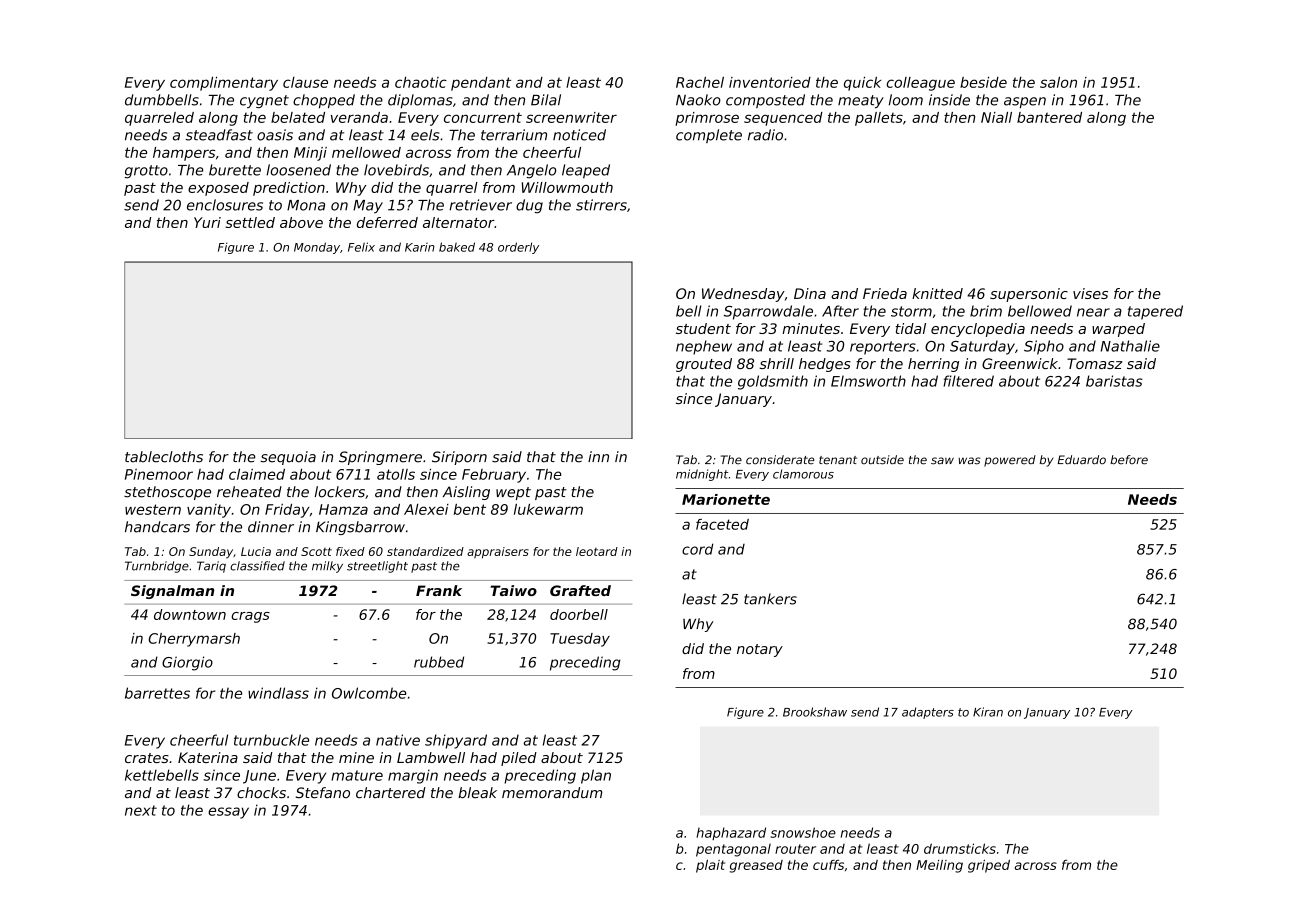  Describe the element at coordinates (939, 866) in the screenshot. I see `Meiling` at that location.
